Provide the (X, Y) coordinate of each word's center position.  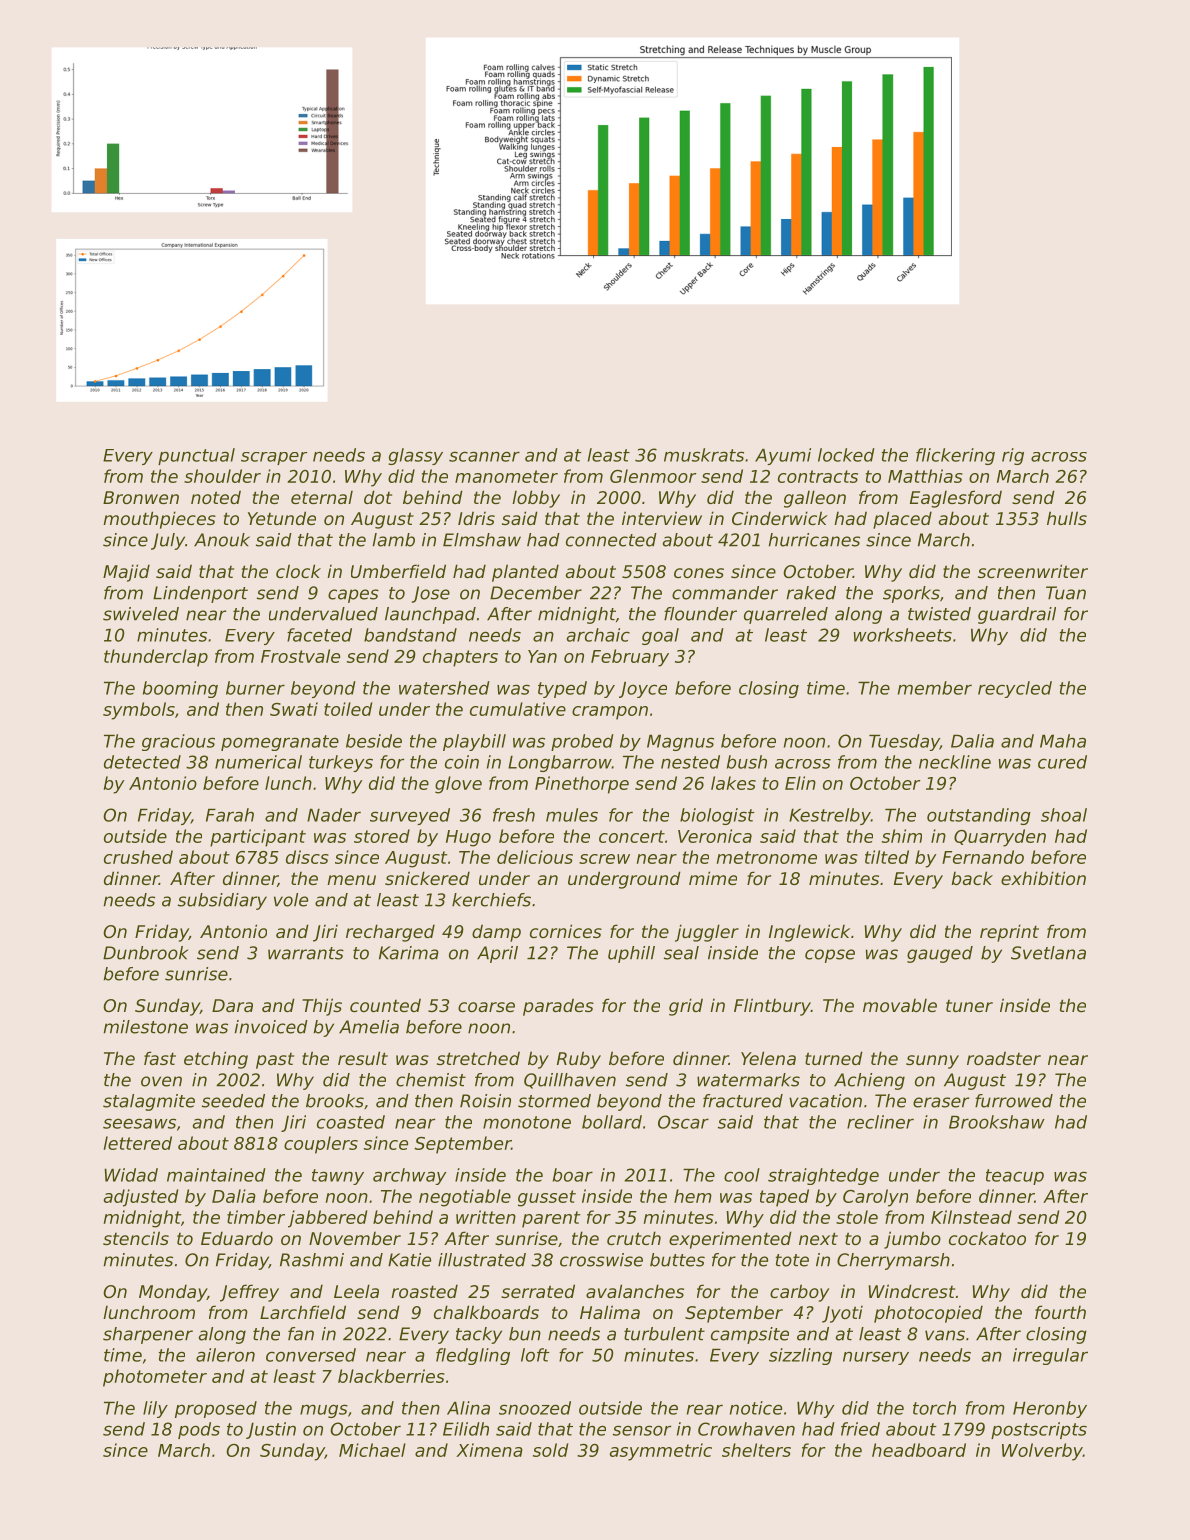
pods (199, 1430)
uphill (631, 954)
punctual (196, 456)
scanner (484, 456)
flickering (955, 456)
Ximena (489, 1450)
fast (160, 1058)
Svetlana (1048, 953)
